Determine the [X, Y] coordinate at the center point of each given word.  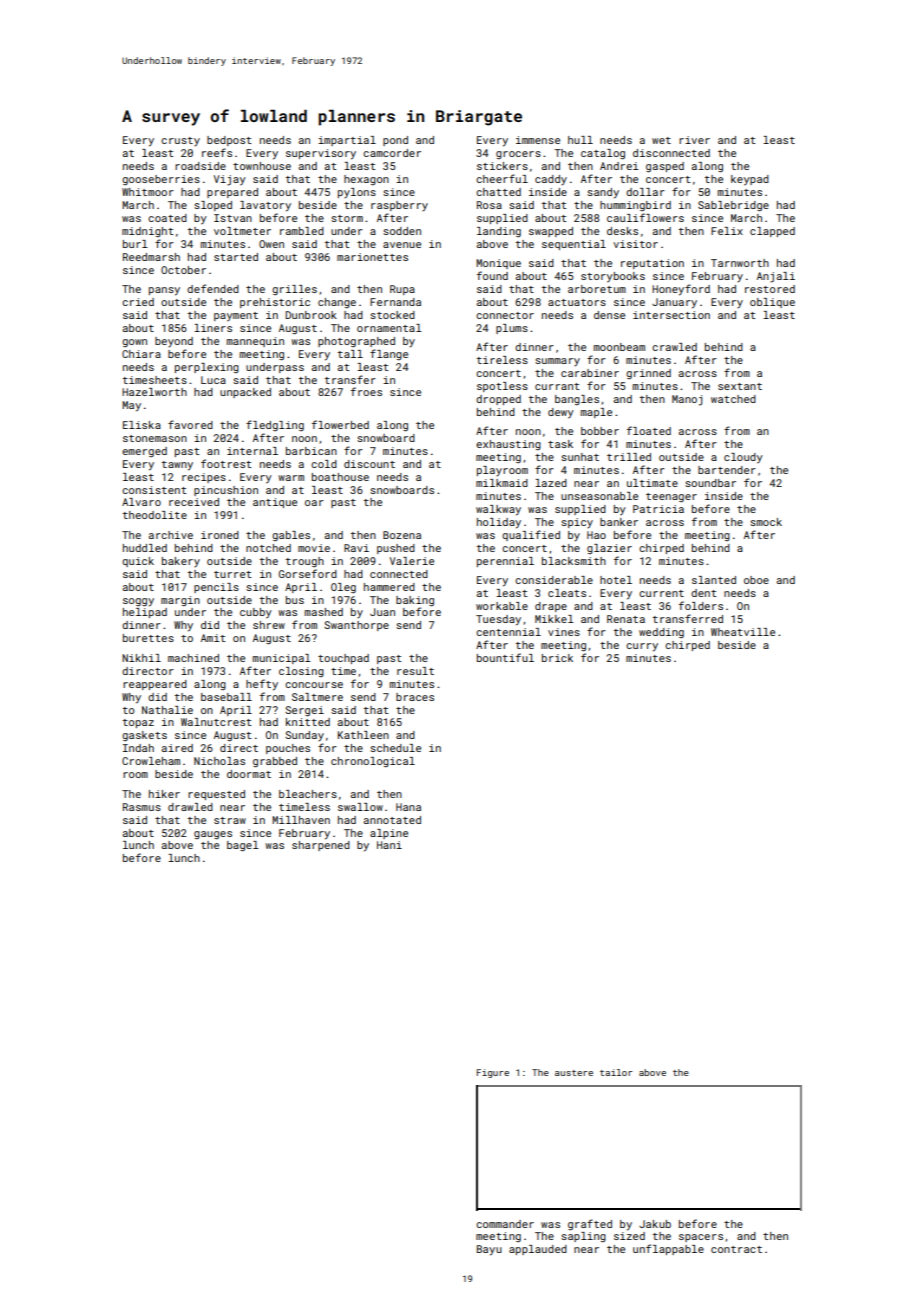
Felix [727, 231]
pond [395, 141]
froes [366, 391]
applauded [538, 1250]
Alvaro [141, 502]
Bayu [489, 1250]
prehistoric [275, 303]
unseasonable [599, 496]
